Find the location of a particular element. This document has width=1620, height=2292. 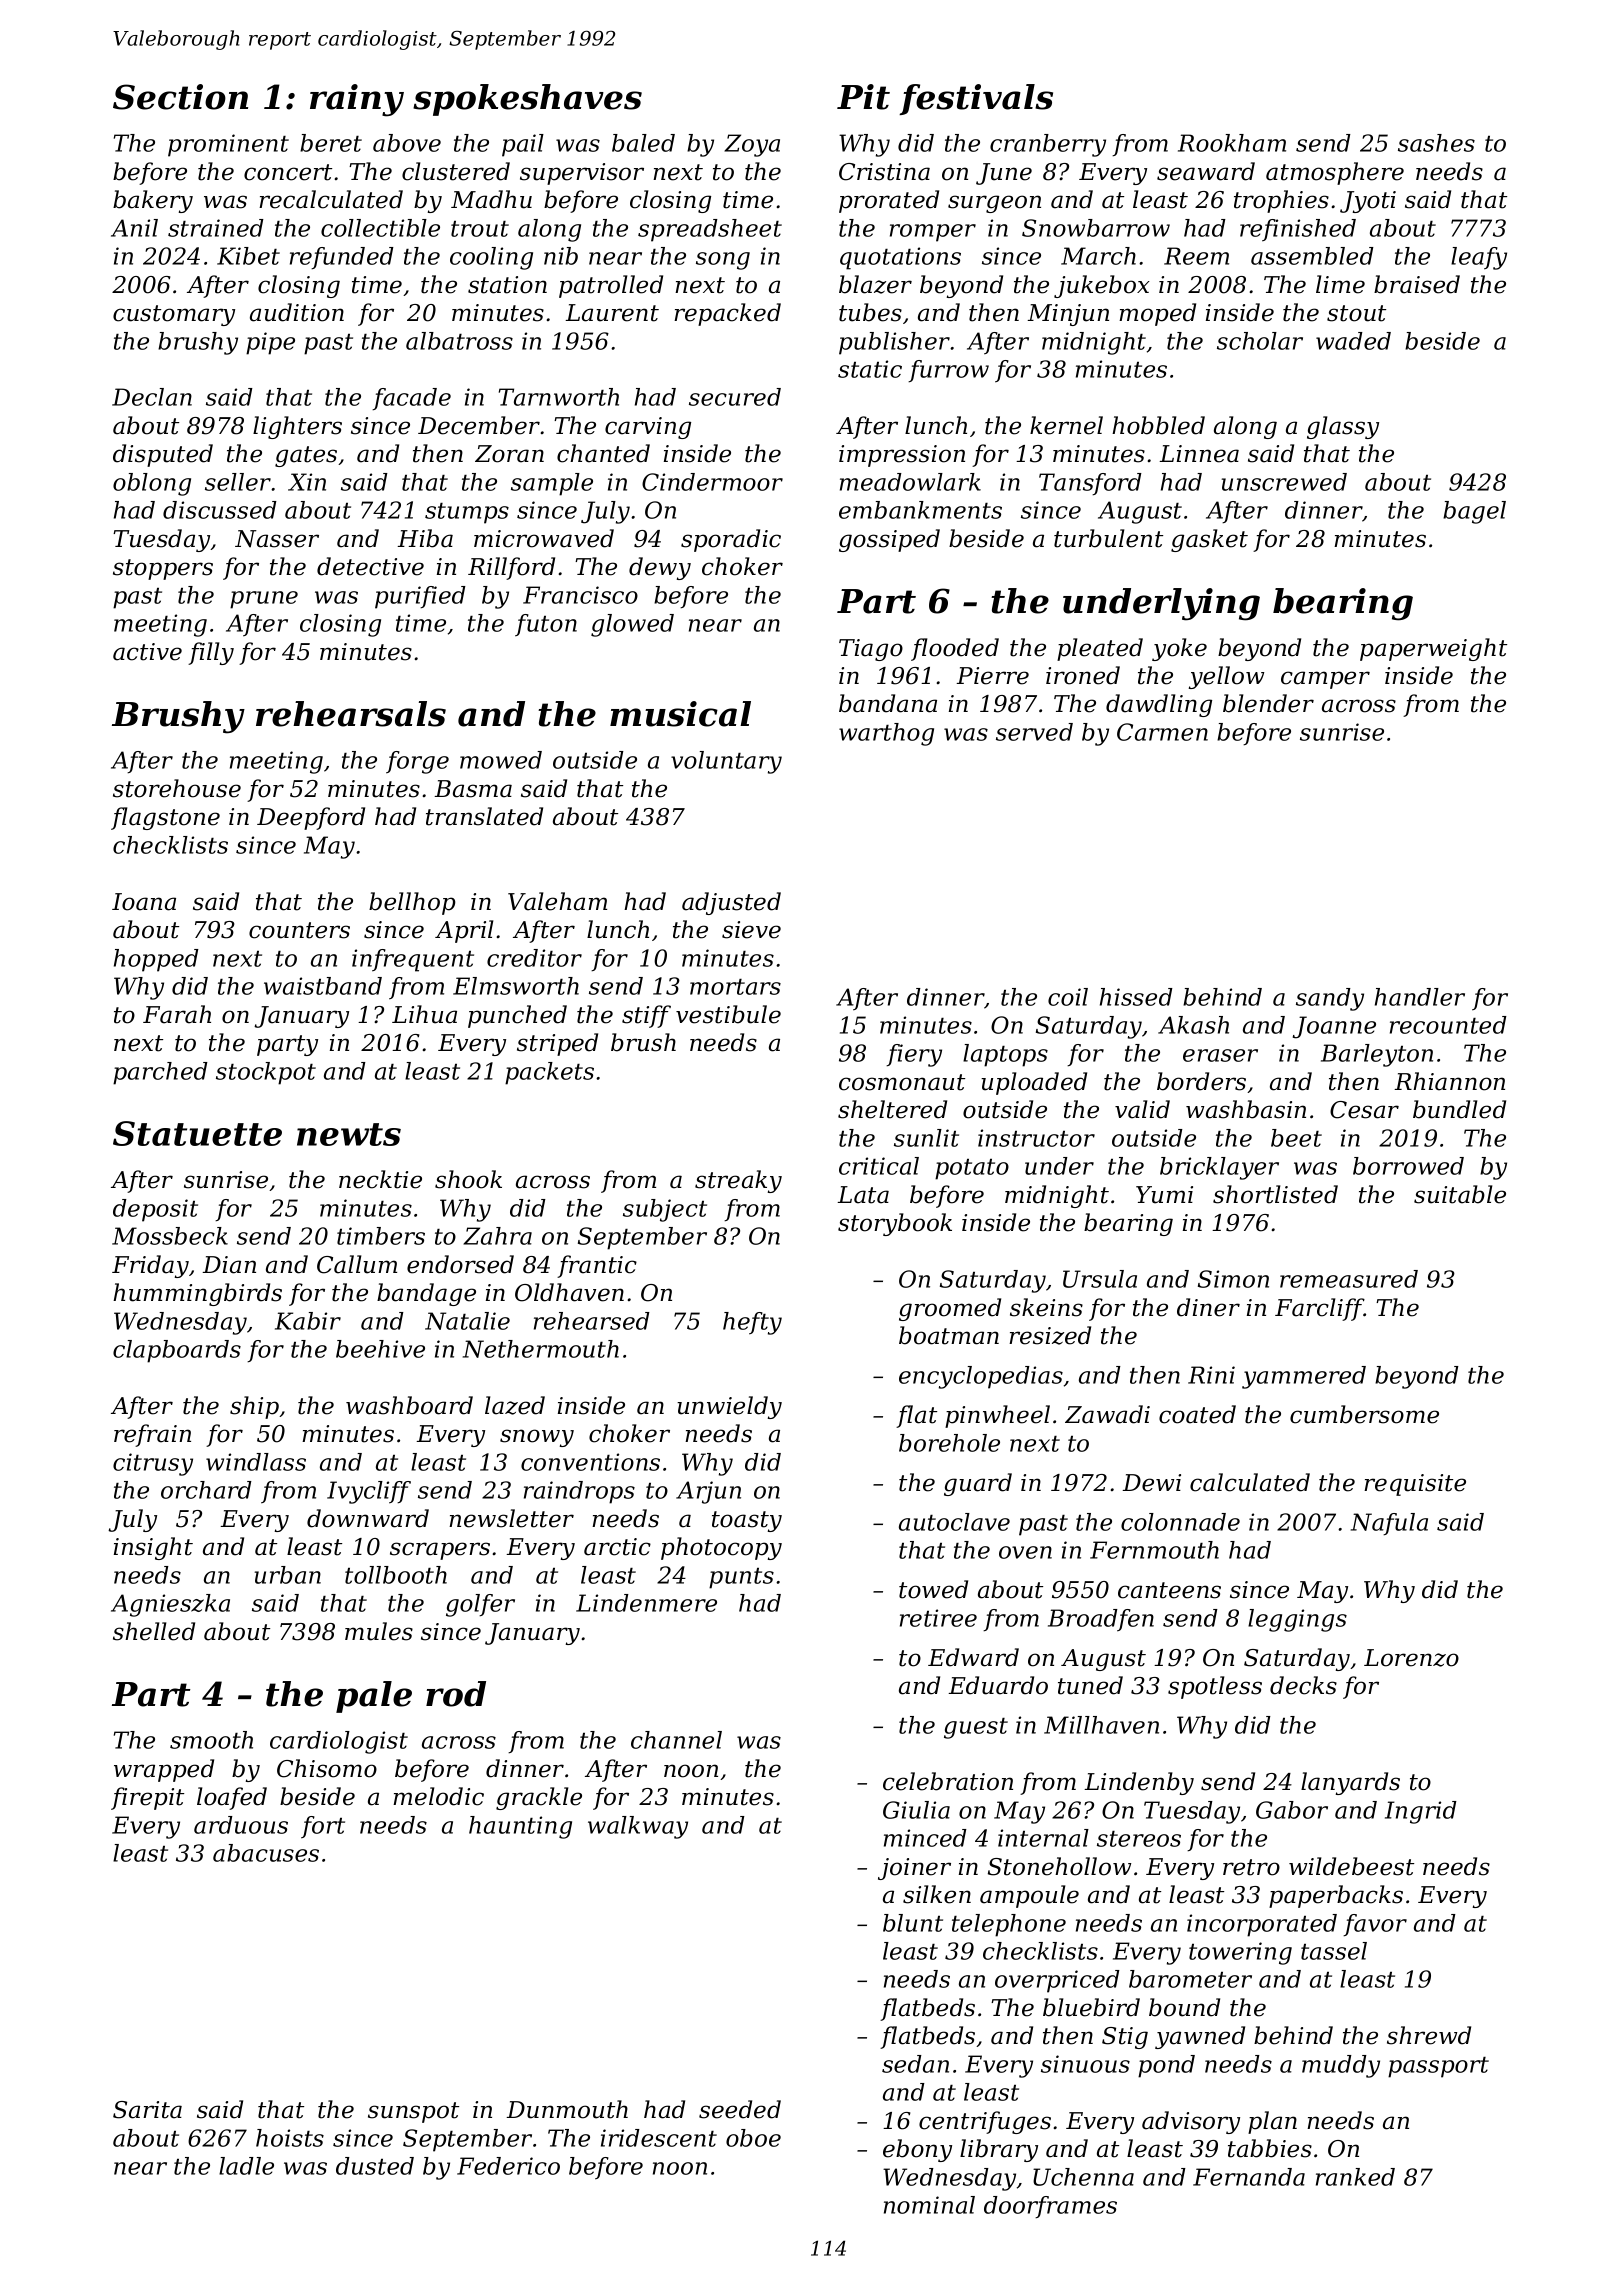

abacuses is located at coordinates (266, 1853).
